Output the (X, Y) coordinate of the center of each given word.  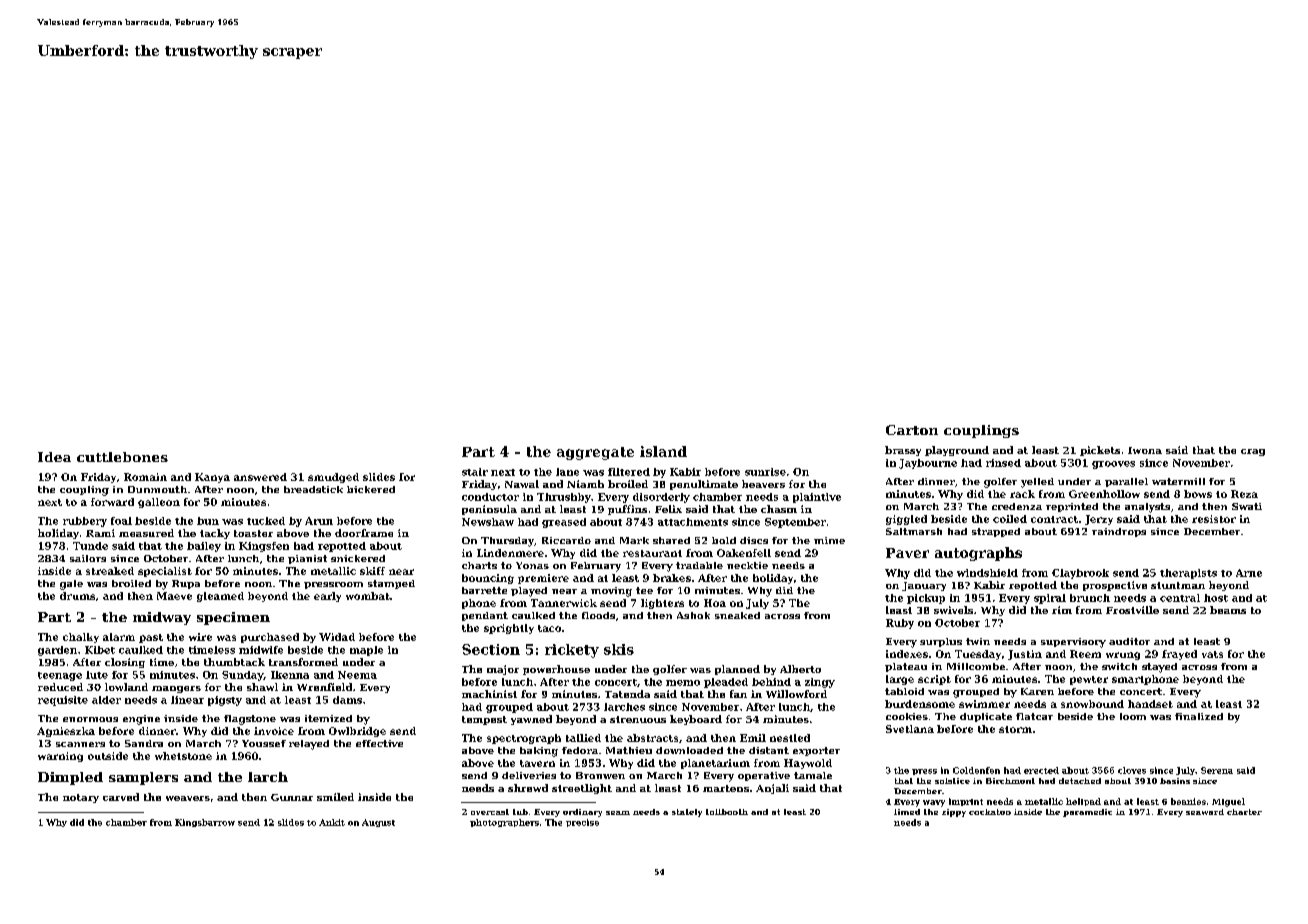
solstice (952, 781)
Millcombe (976, 666)
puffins (627, 510)
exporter (816, 751)
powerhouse (556, 670)
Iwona (1145, 450)
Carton (912, 430)
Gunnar (292, 797)
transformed (303, 662)
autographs (978, 554)
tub (520, 812)
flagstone (250, 720)
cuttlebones (122, 457)
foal (121, 521)
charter (1244, 812)
